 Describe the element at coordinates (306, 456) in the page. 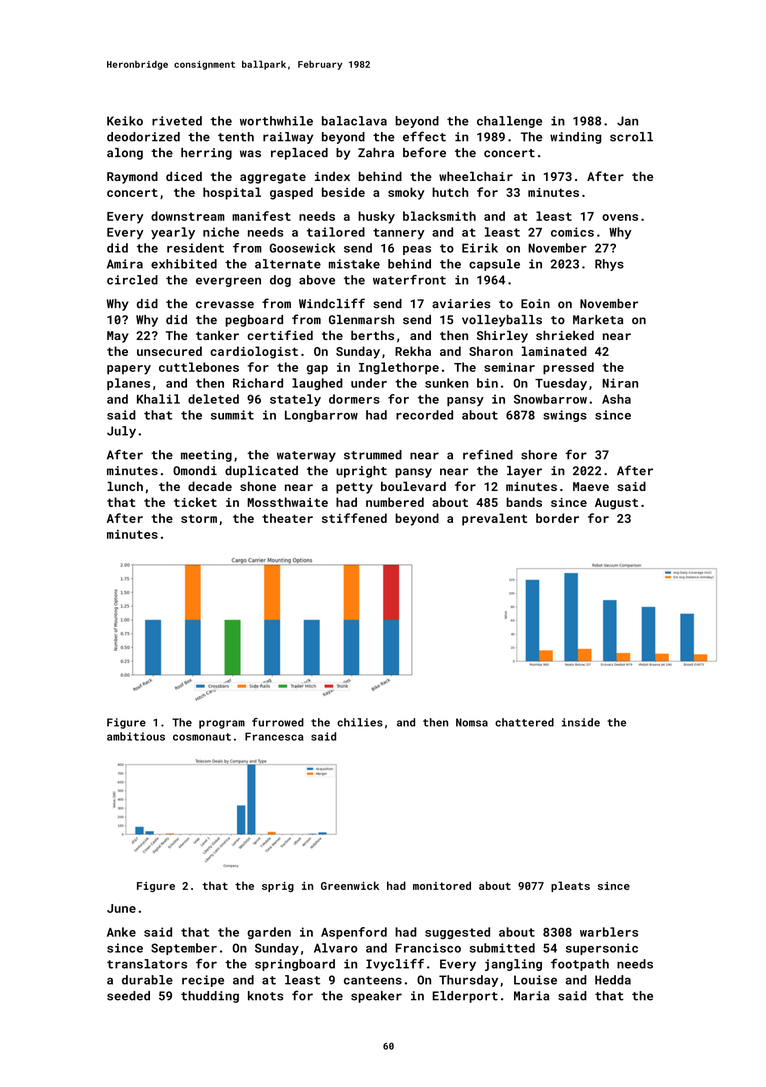

I see `waterway` at that location.
